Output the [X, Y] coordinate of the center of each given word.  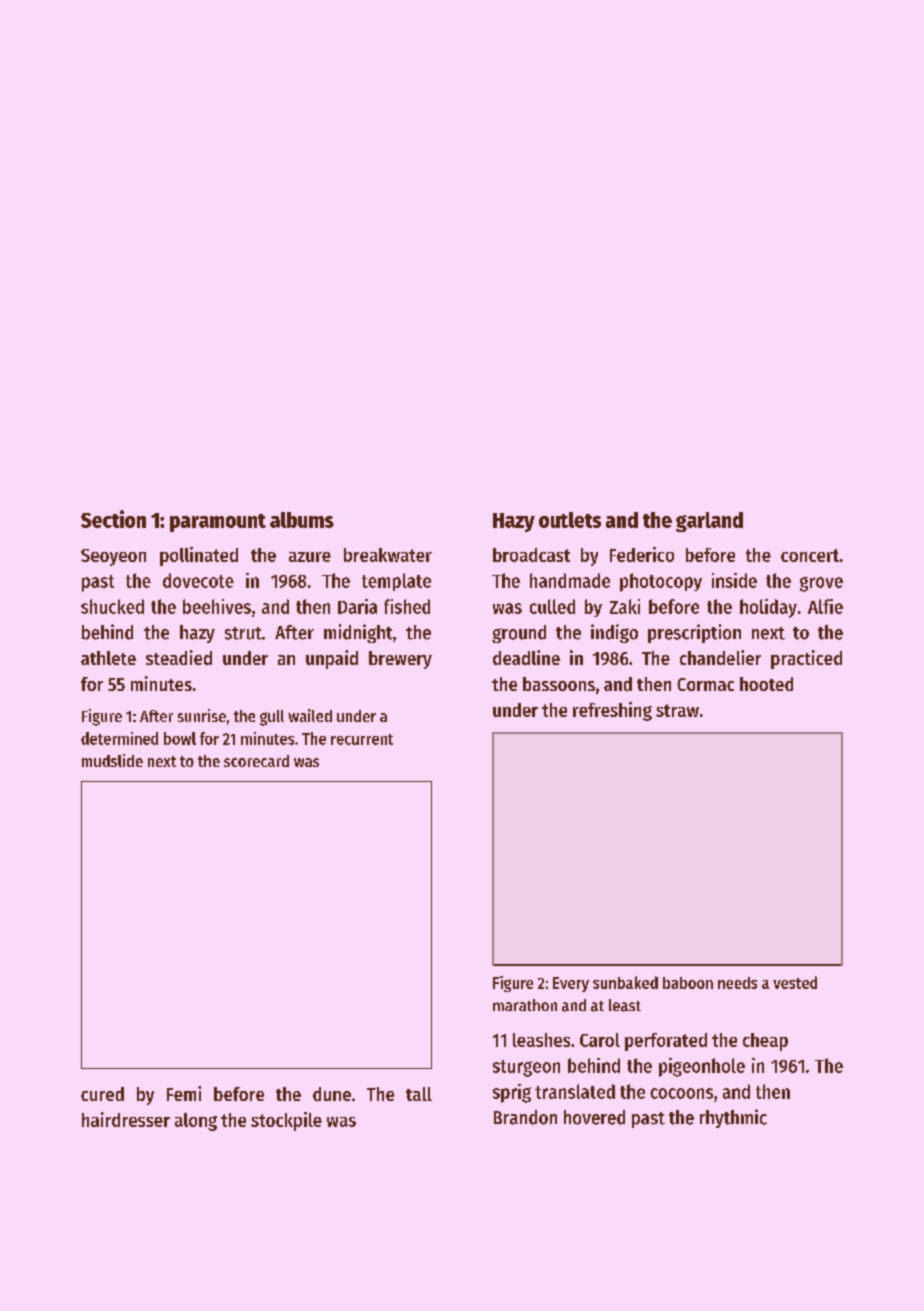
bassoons [559, 684]
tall [419, 1094]
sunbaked [625, 982]
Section [113, 519]
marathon [525, 1005]
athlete [108, 658]
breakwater [388, 555]
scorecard [256, 761]
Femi [184, 1093]
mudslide [112, 760]
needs [737, 983]
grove [821, 584]
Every [571, 984]
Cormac [705, 684]
